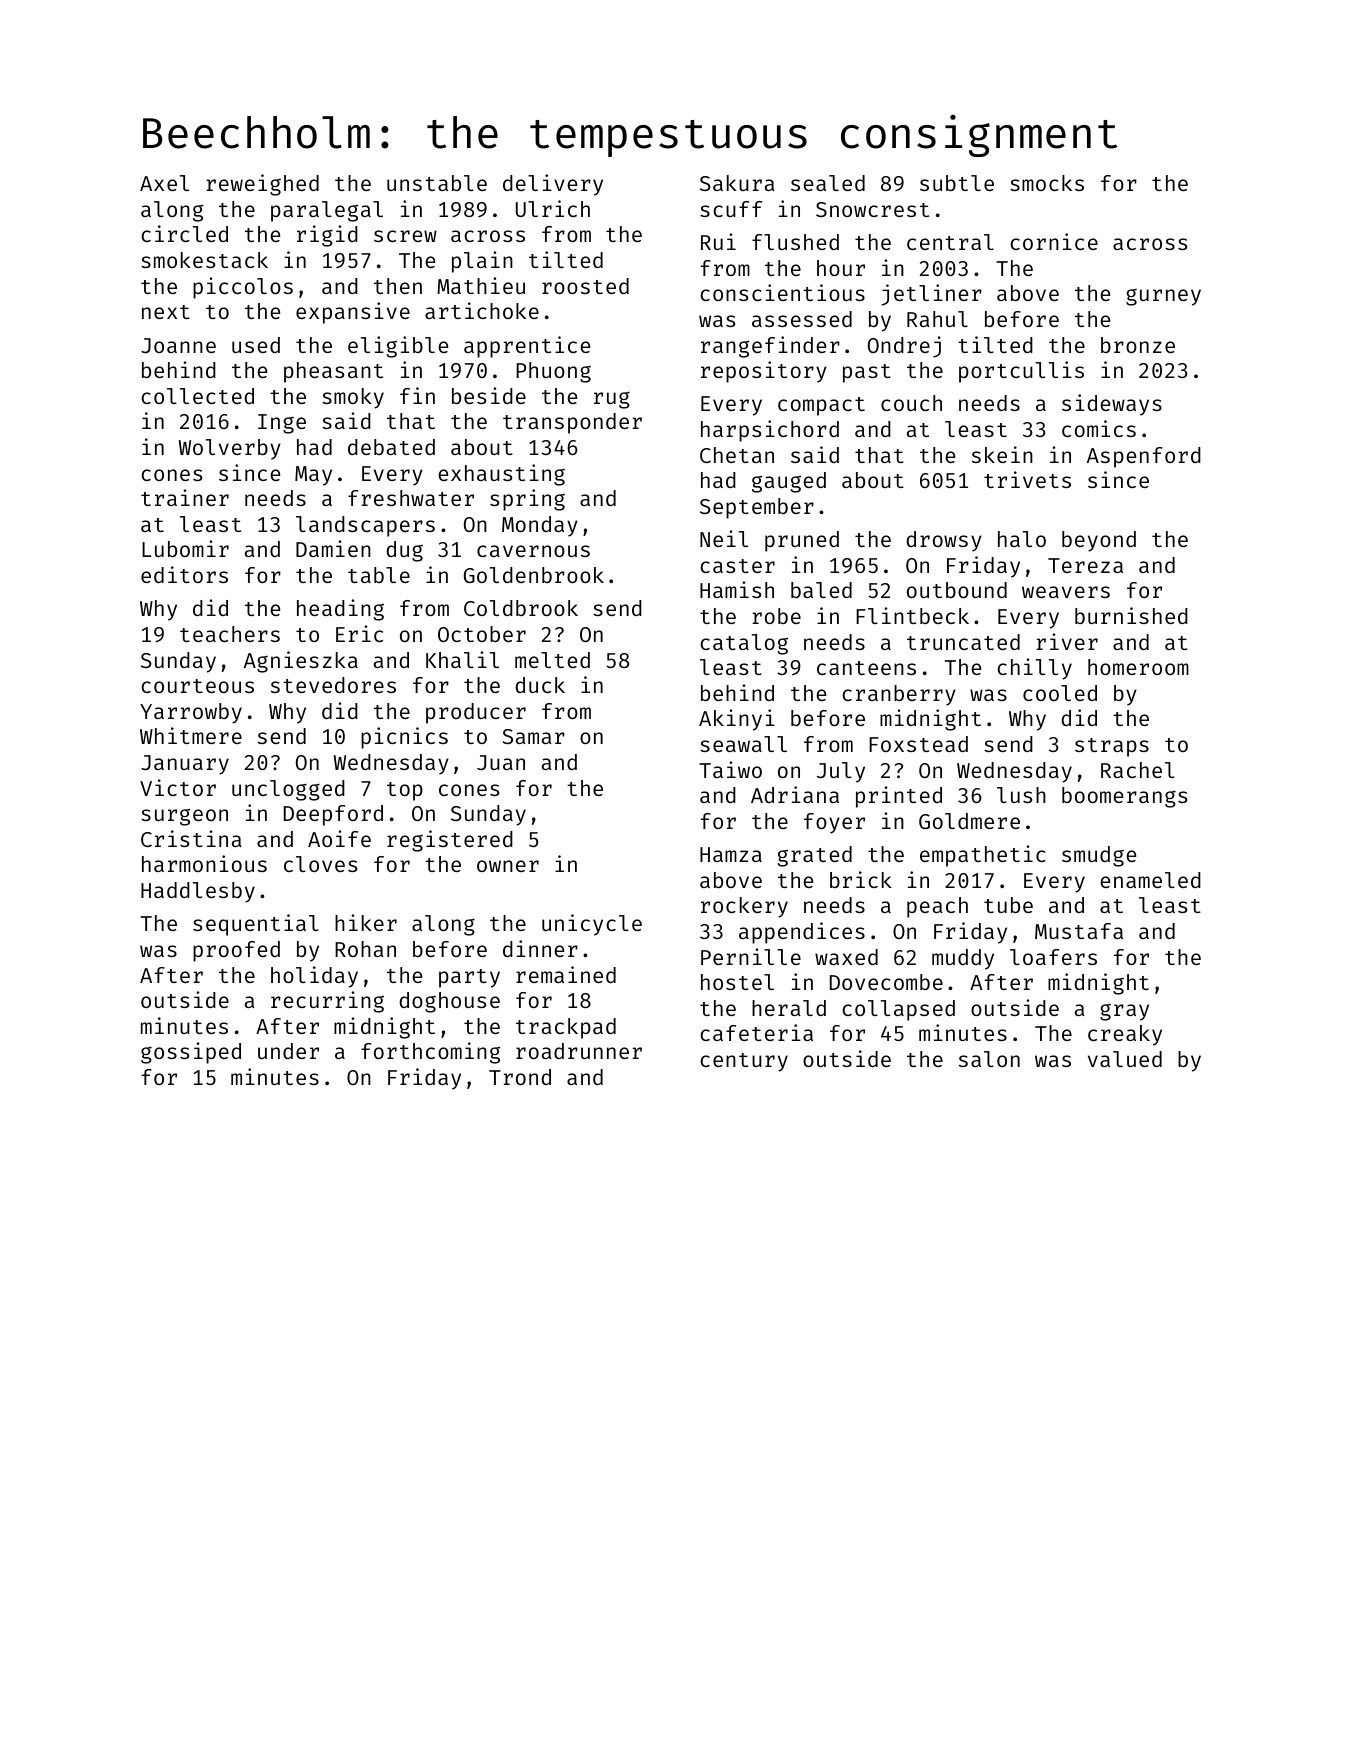 This page has width=1351, height=1748. I want to click on Goldmere, so click(969, 821).
